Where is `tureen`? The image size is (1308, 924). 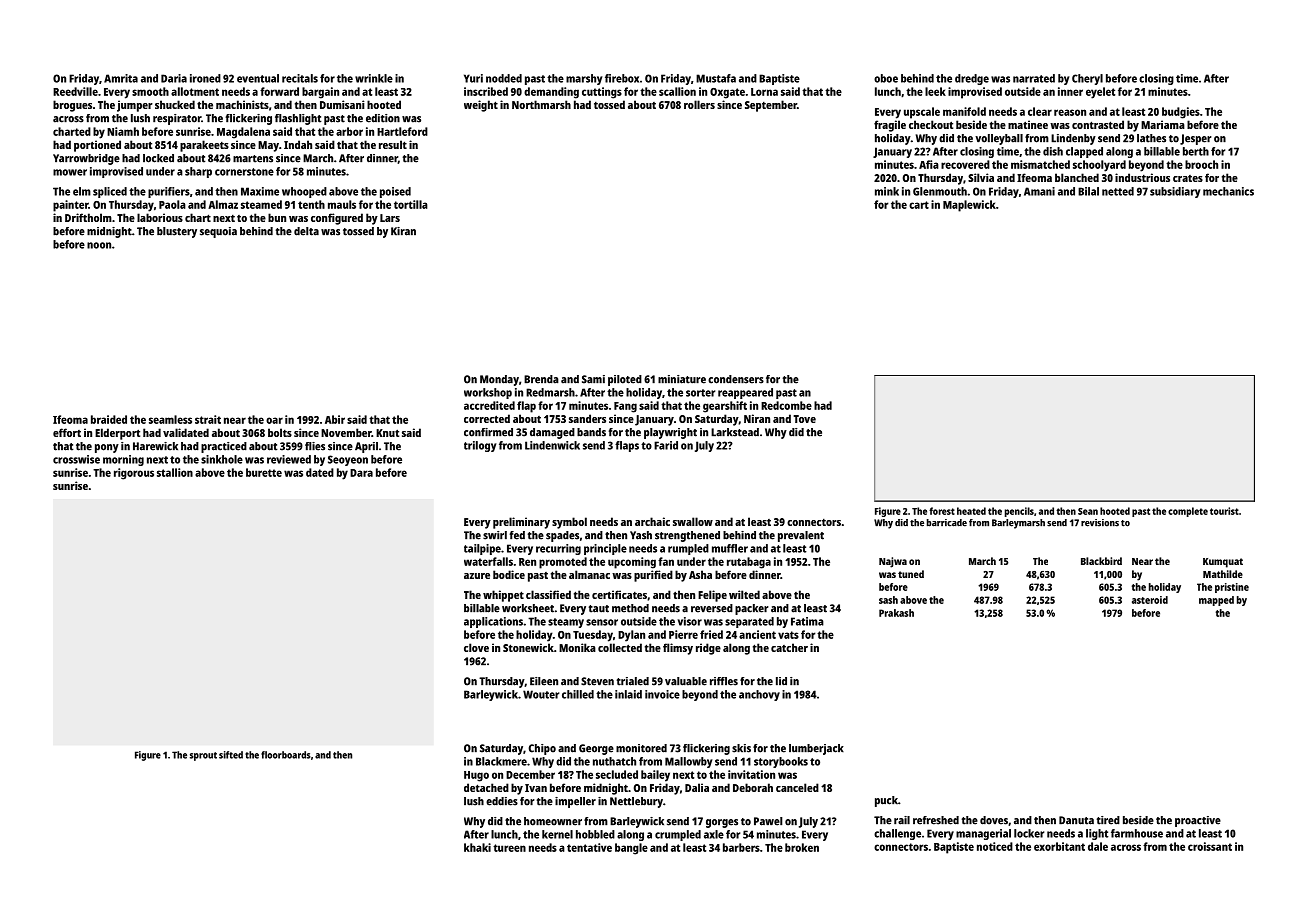
tureen is located at coordinates (509, 848).
